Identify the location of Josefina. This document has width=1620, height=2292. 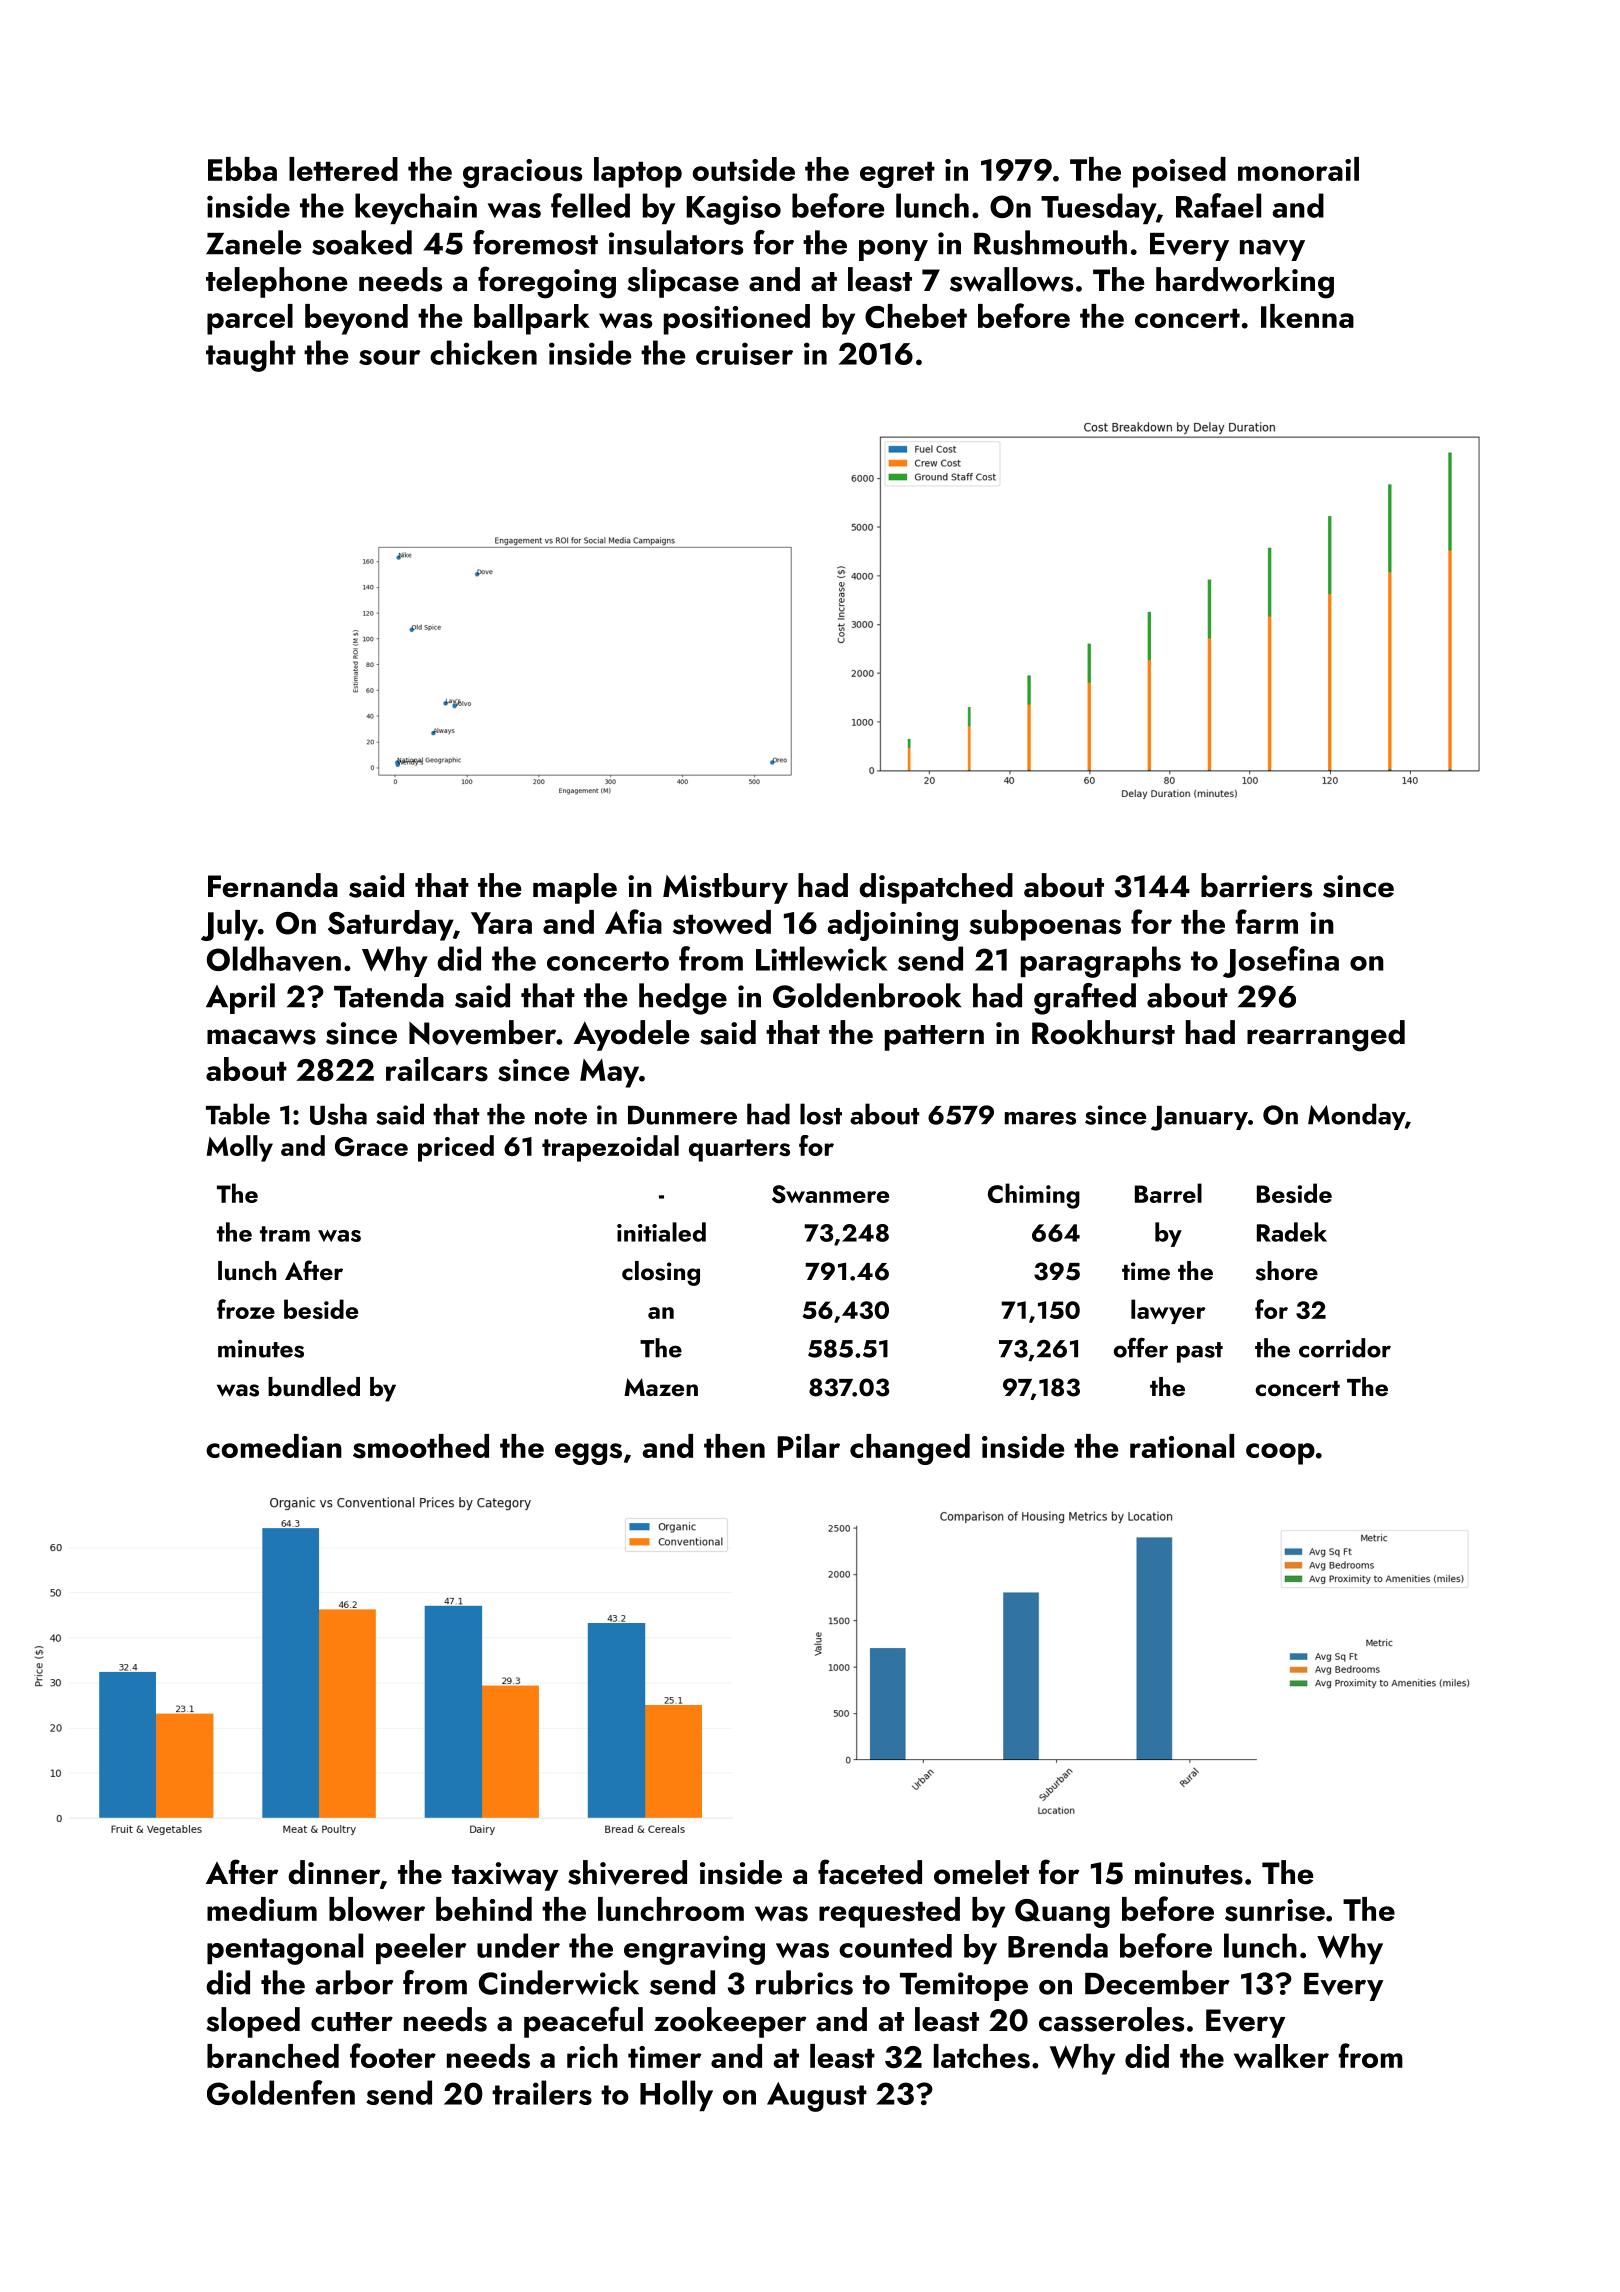
(1281, 962).
